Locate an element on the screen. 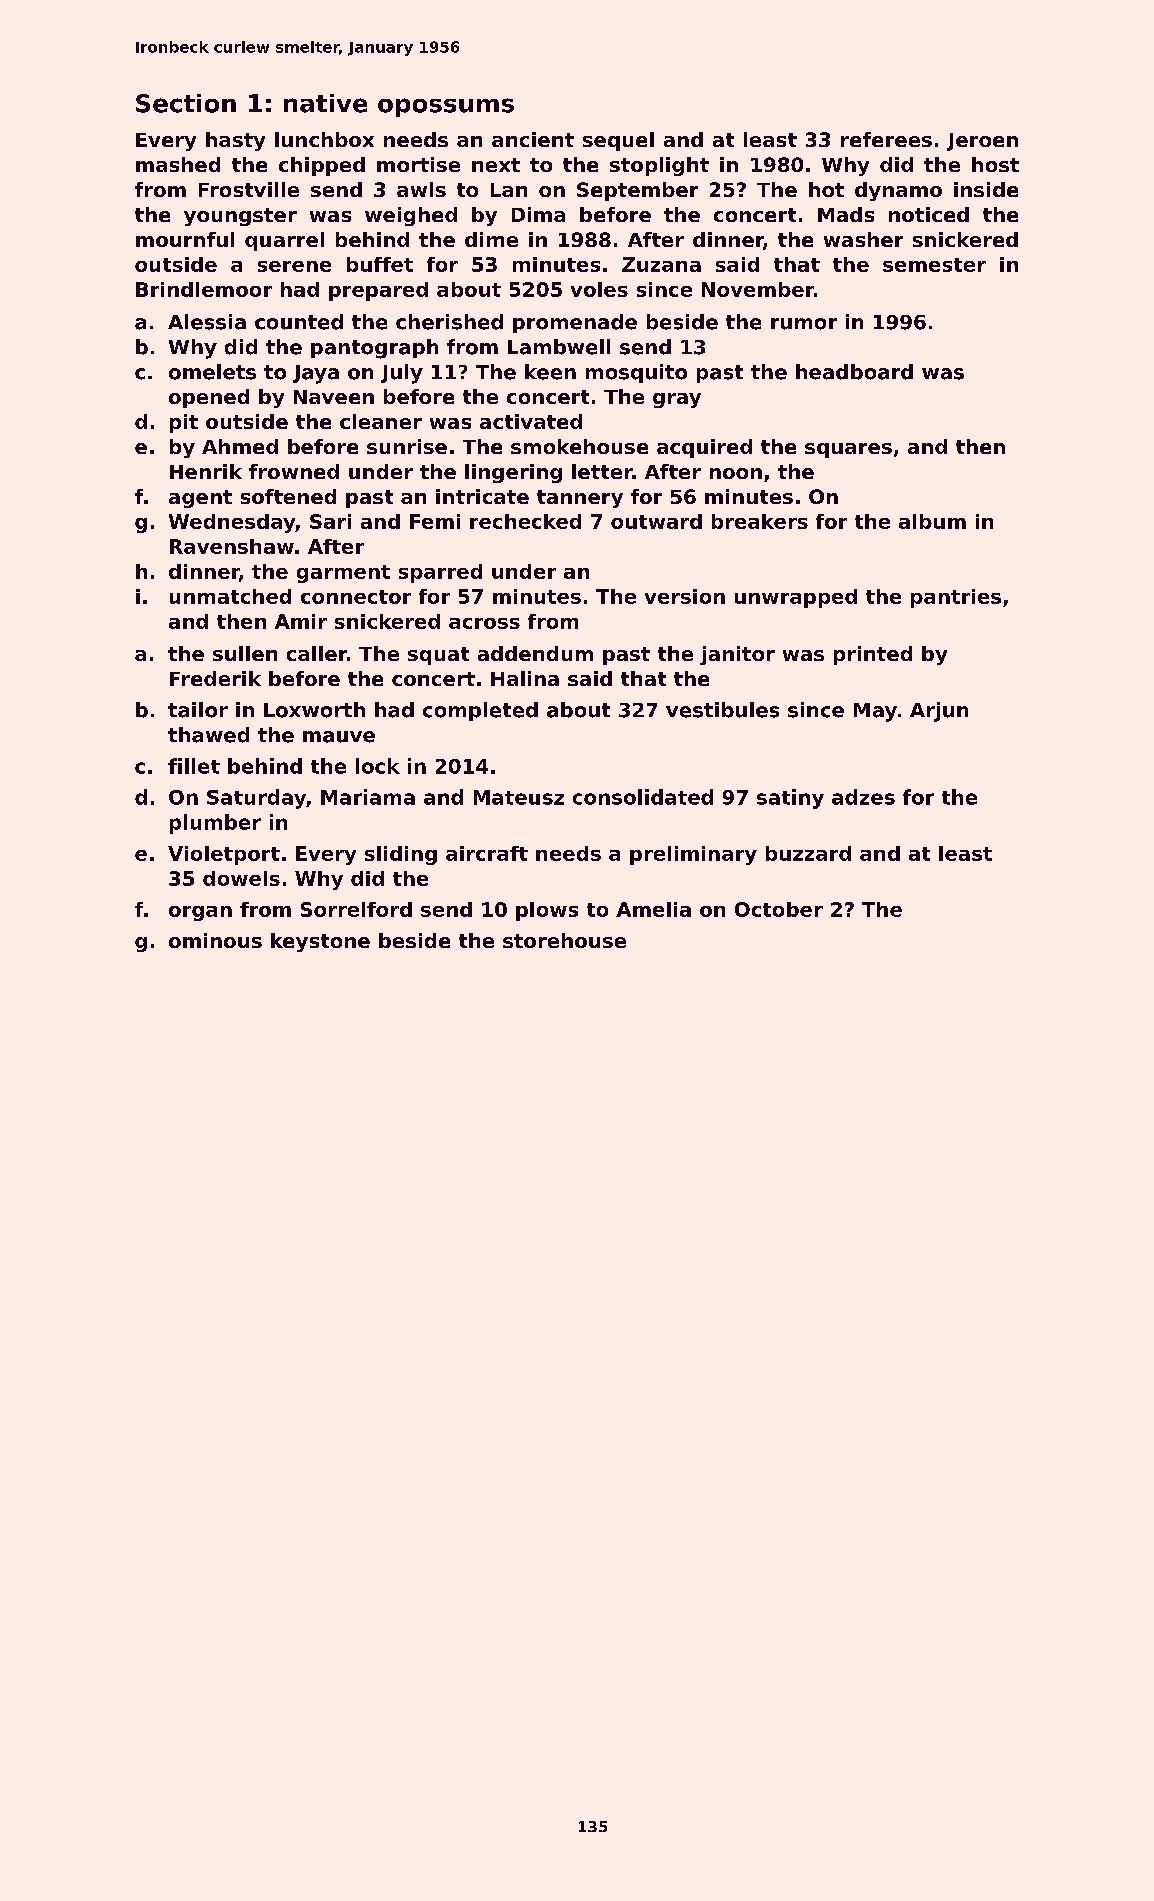 This screenshot has height=1901, width=1154. prepared is located at coordinates (378, 291).
